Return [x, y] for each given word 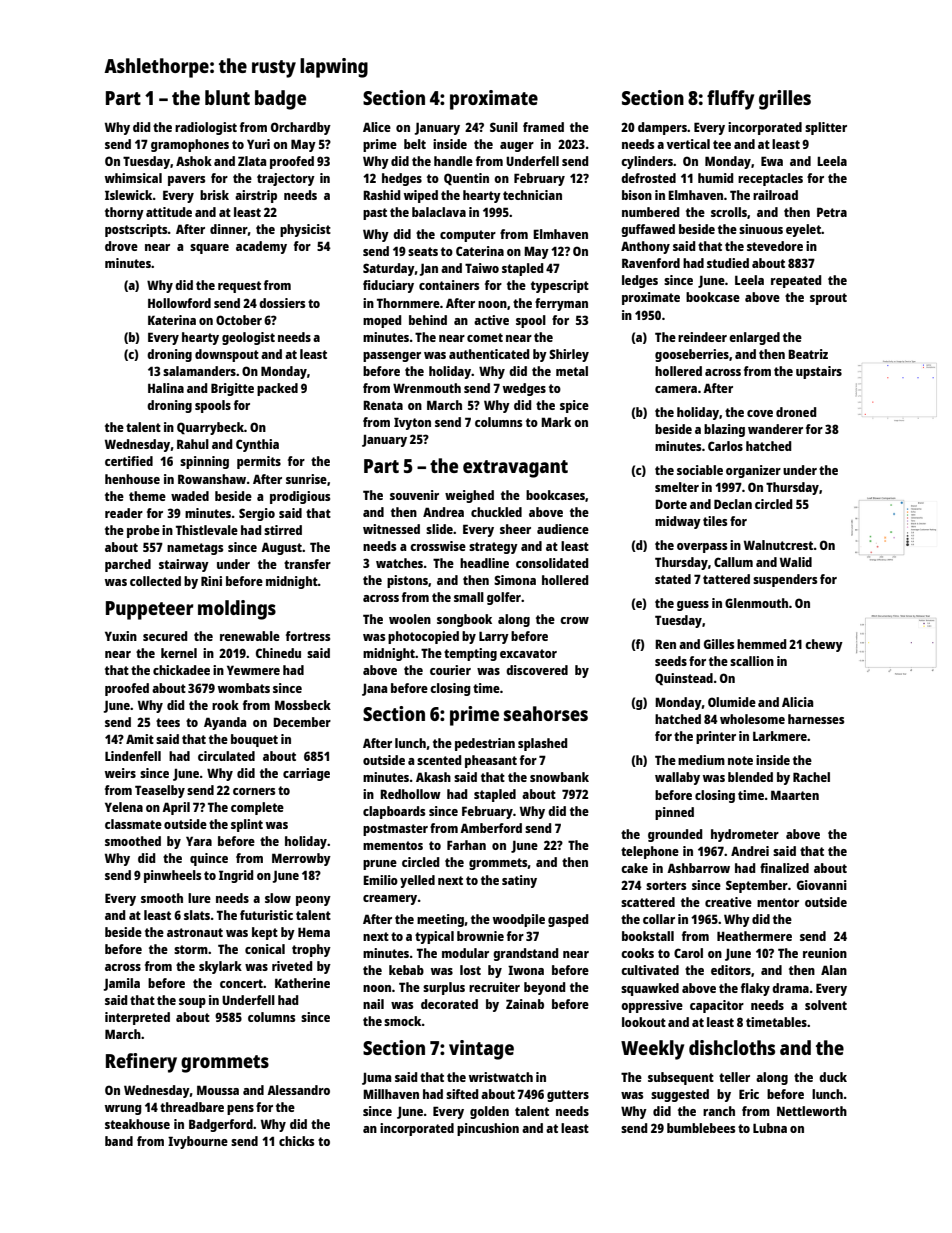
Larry [494, 637]
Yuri [258, 144]
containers [449, 285]
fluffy [730, 100]
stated [673, 579]
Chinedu [278, 653]
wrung [123, 1110]
